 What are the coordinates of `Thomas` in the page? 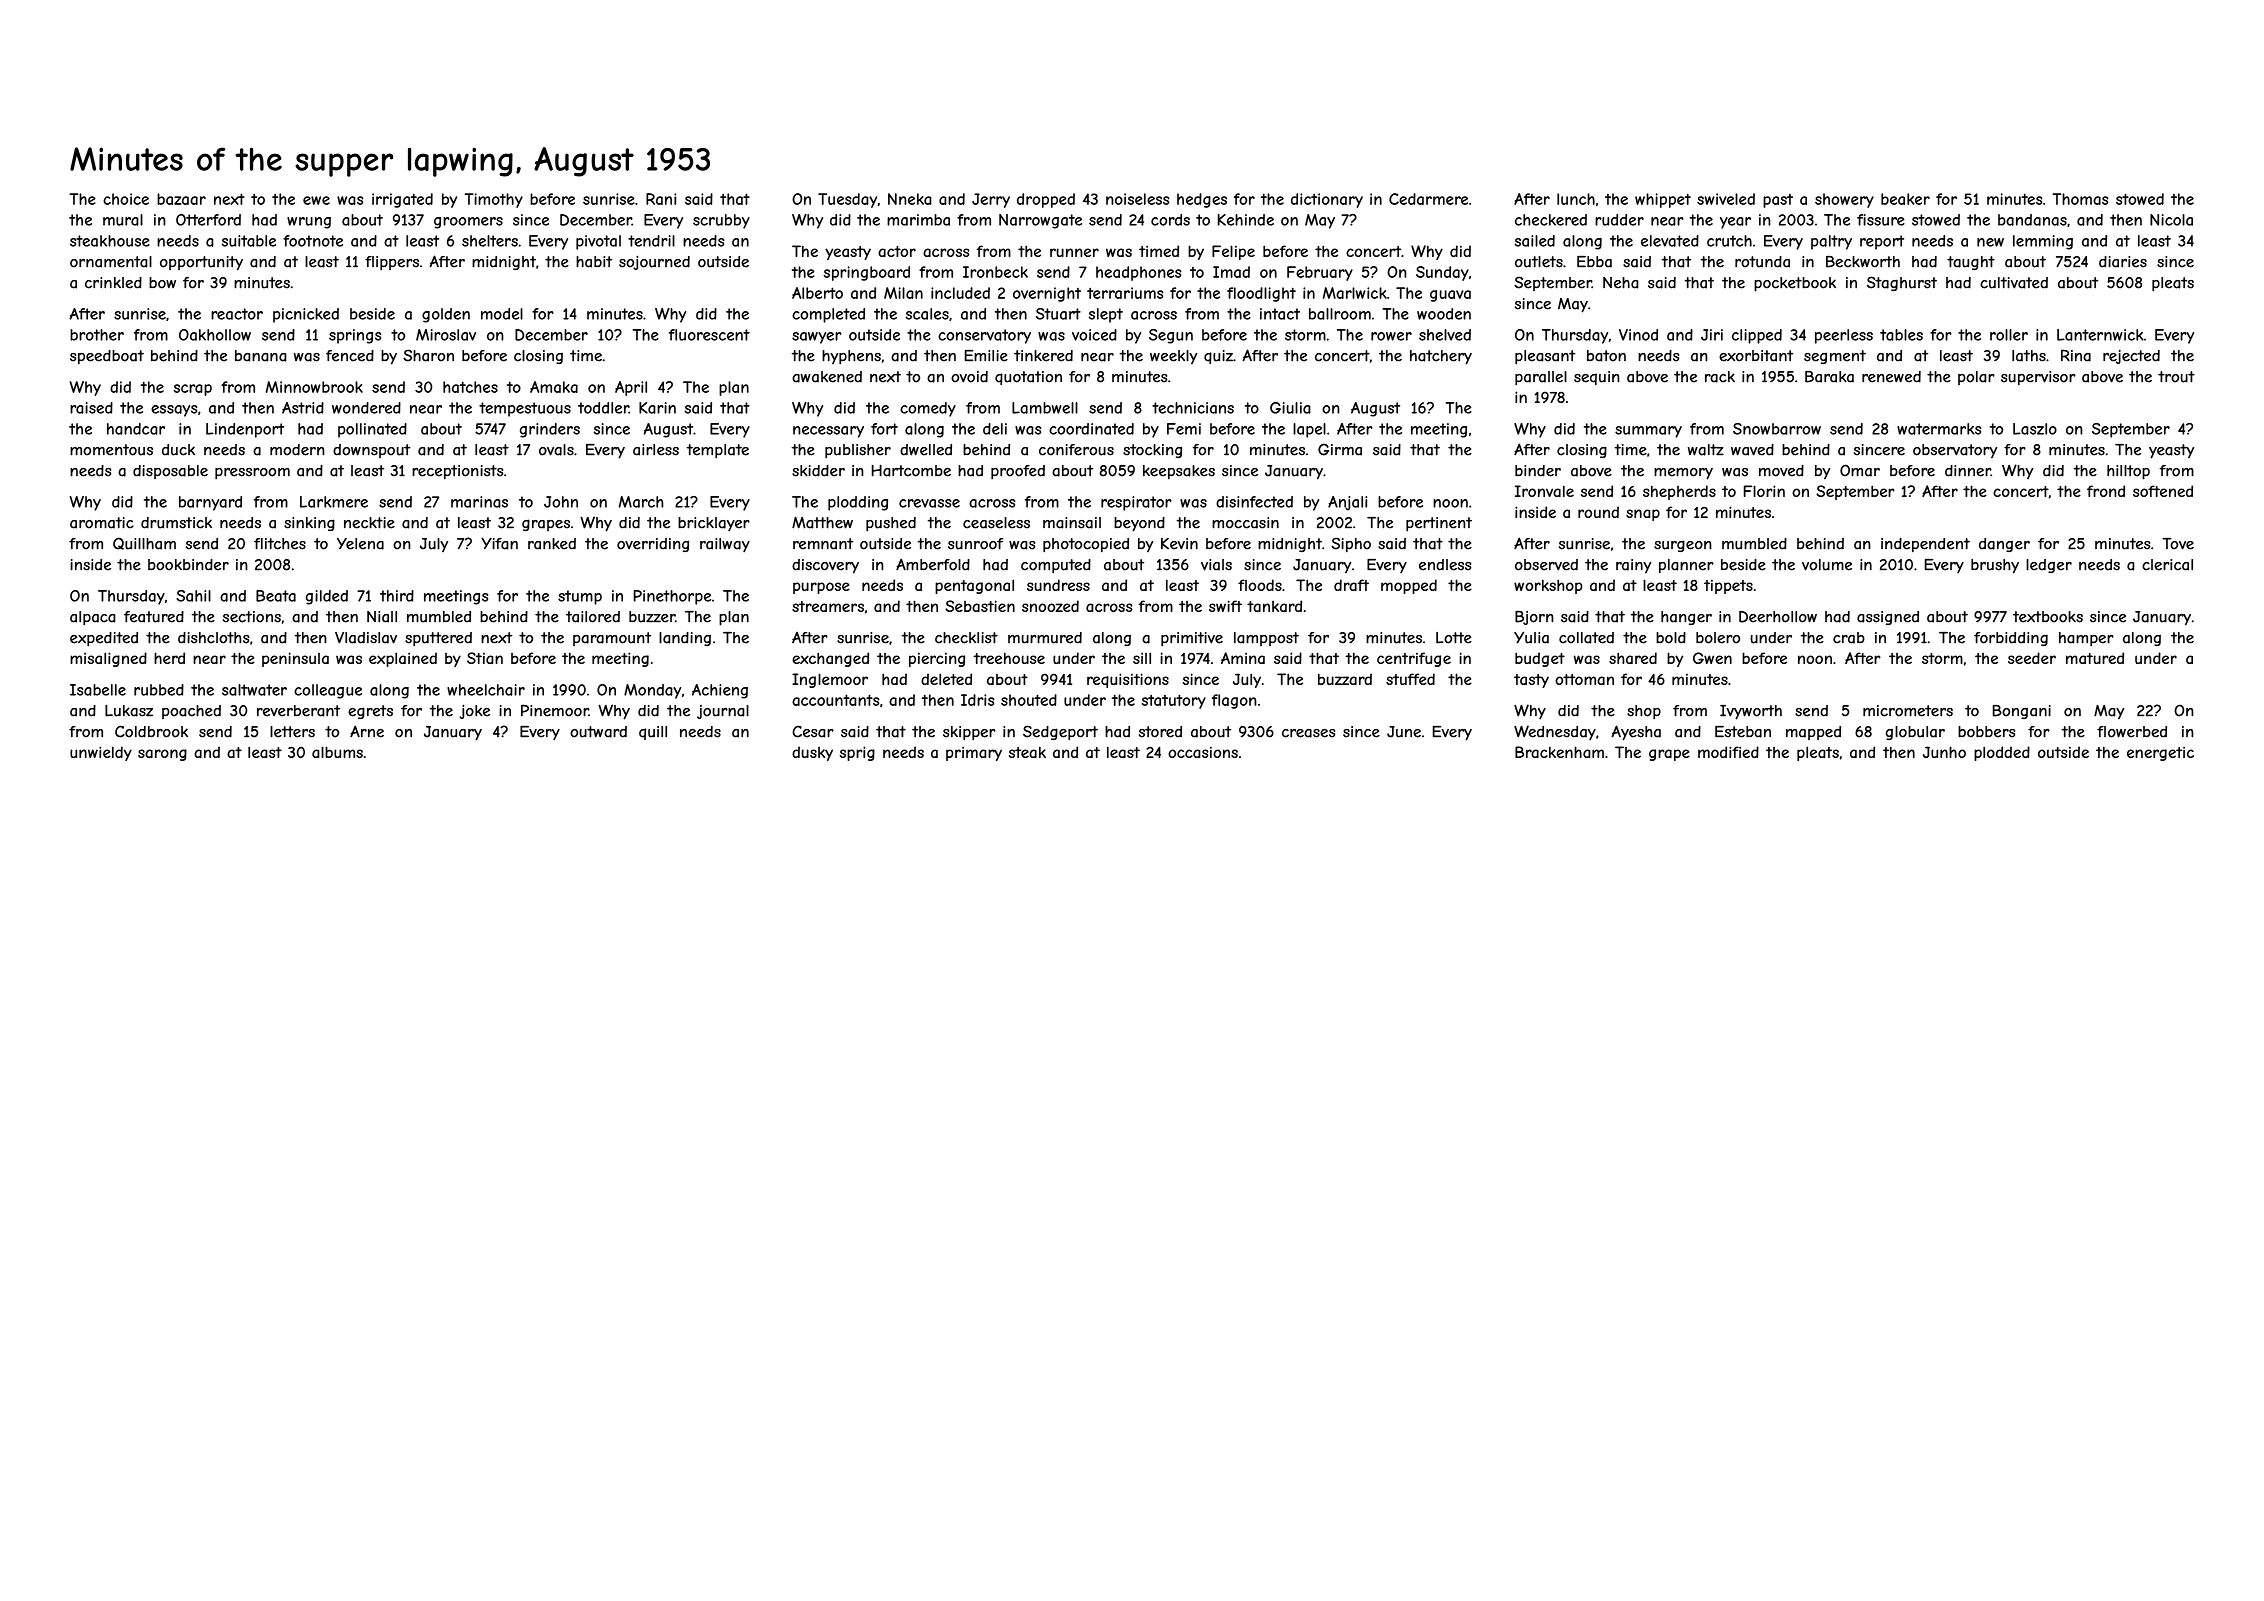 It's located at (2080, 199).
